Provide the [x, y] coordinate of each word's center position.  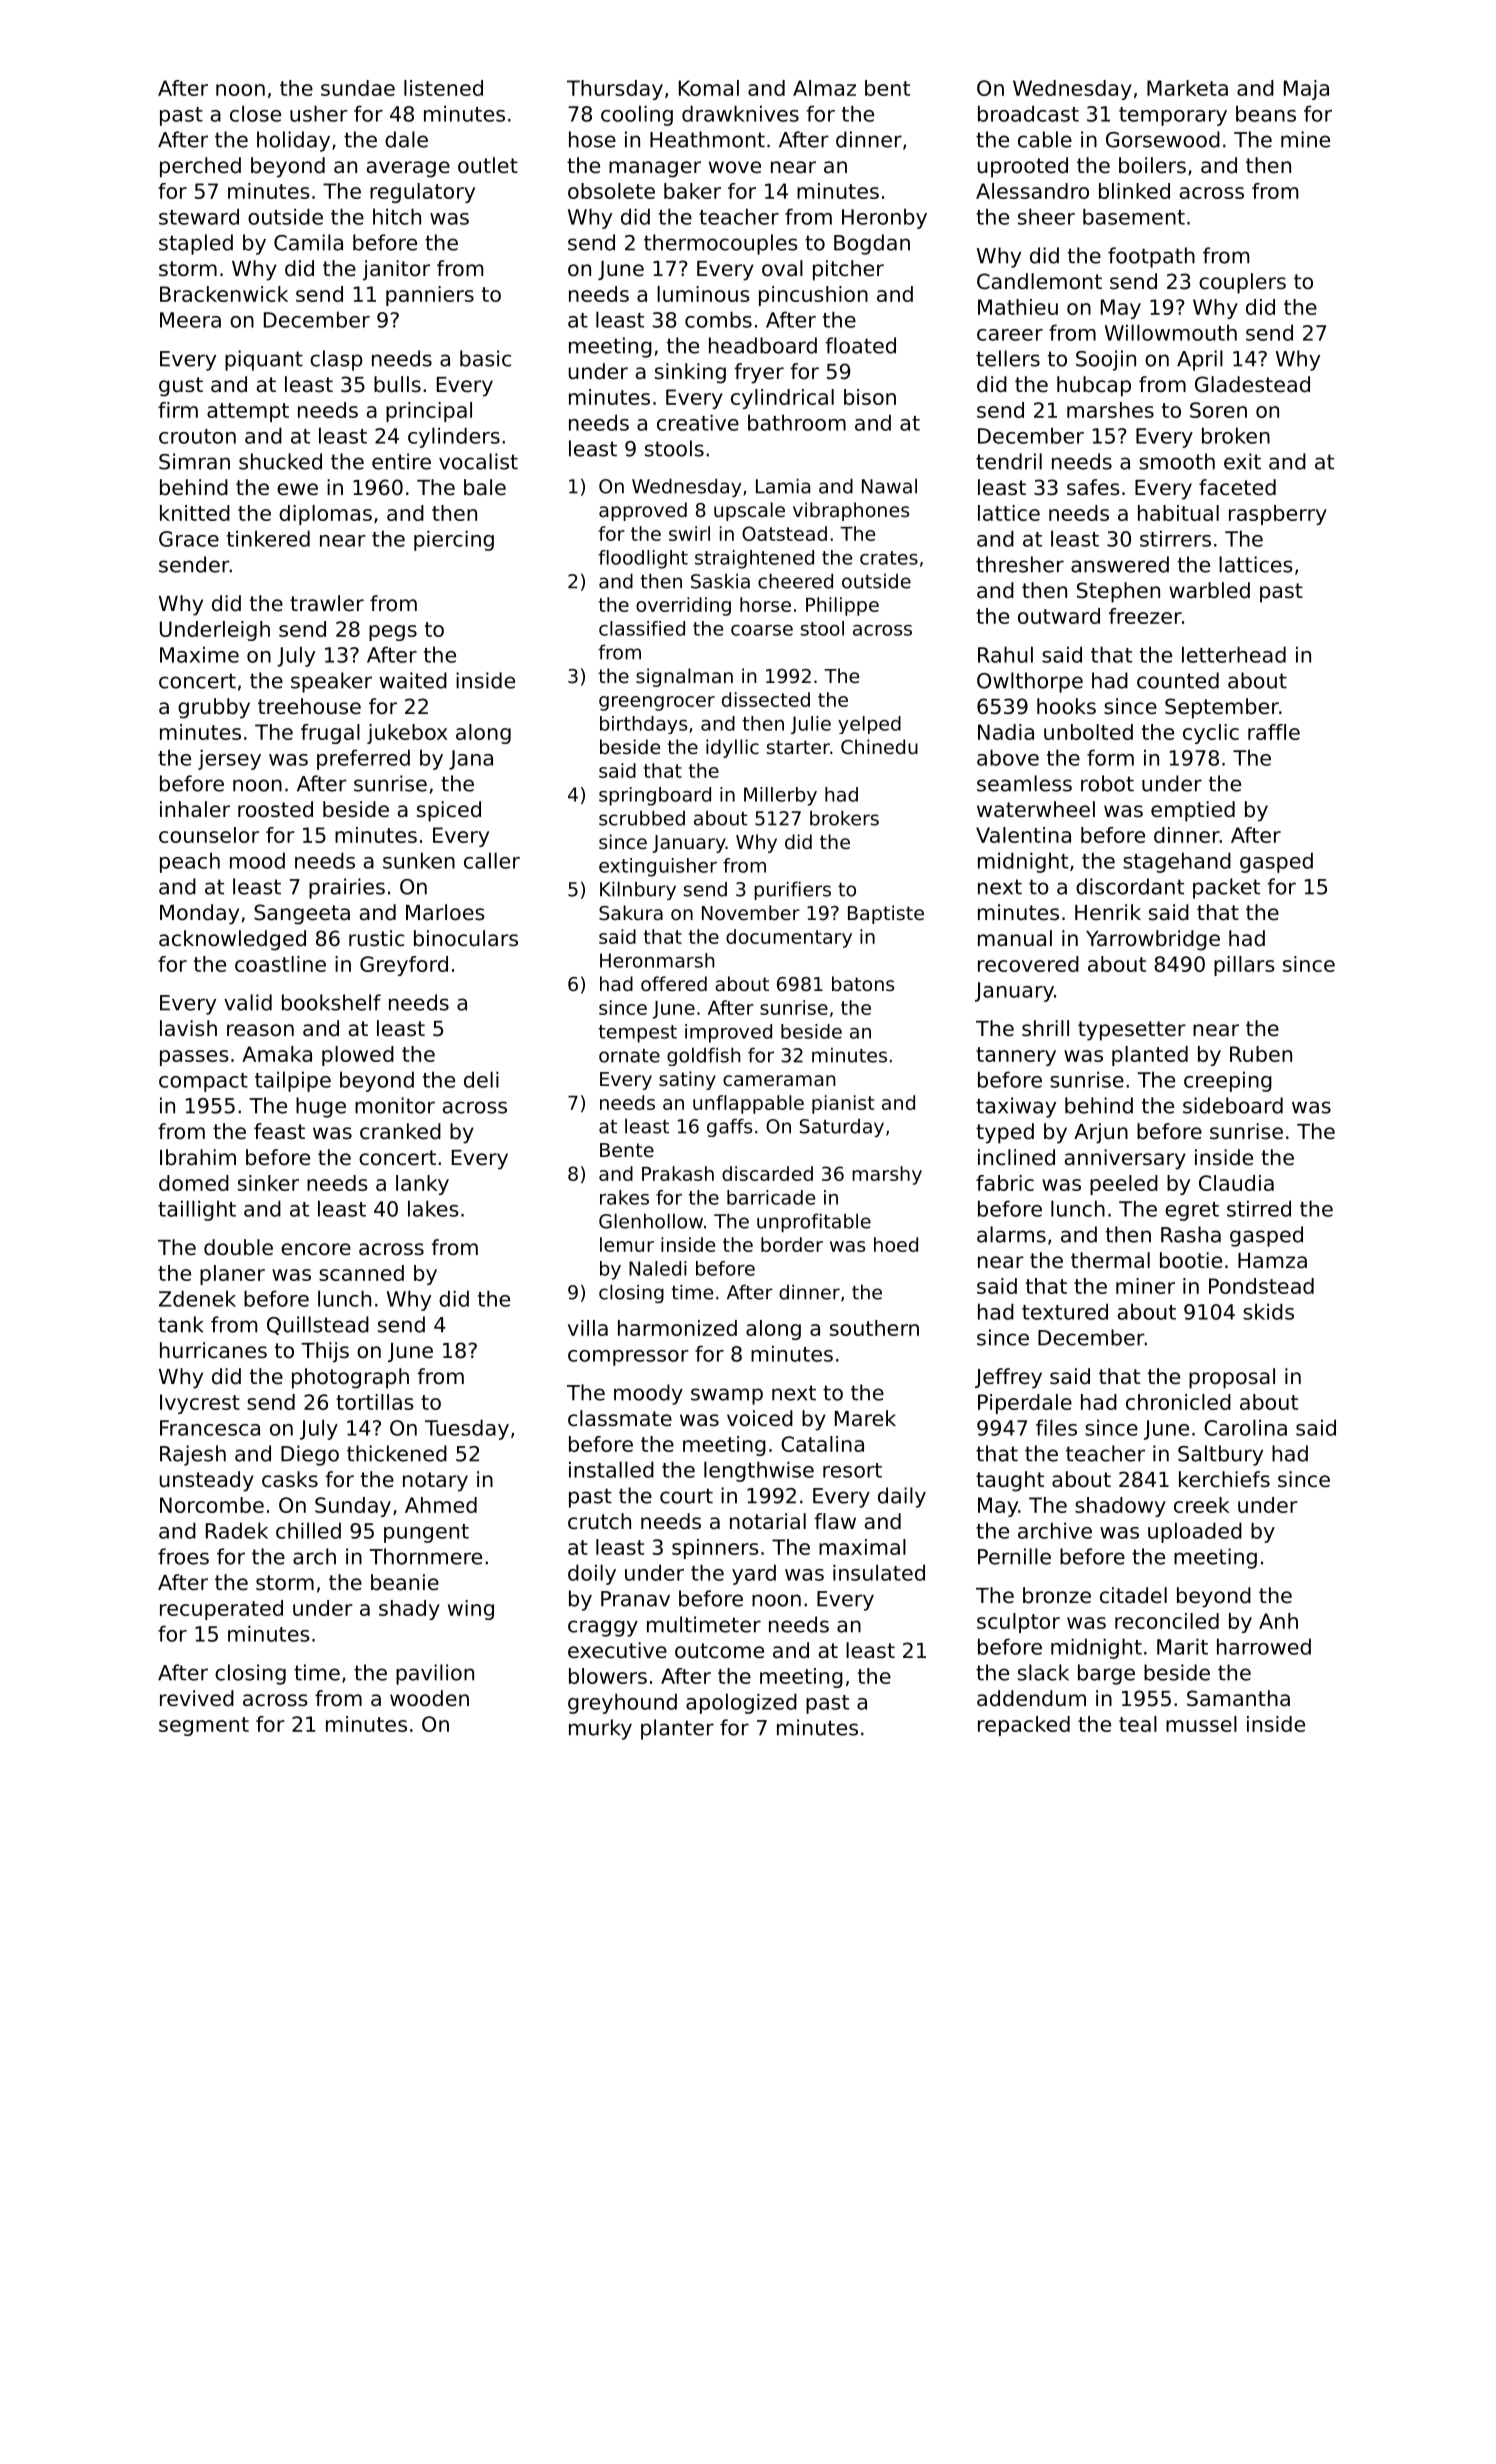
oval [782, 268]
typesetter [1132, 1031]
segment [204, 1726]
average [408, 169]
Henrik [1108, 912]
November [751, 912]
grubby [214, 708]
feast [279, 1131]
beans [1266, 113]
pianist [843, 1104]
